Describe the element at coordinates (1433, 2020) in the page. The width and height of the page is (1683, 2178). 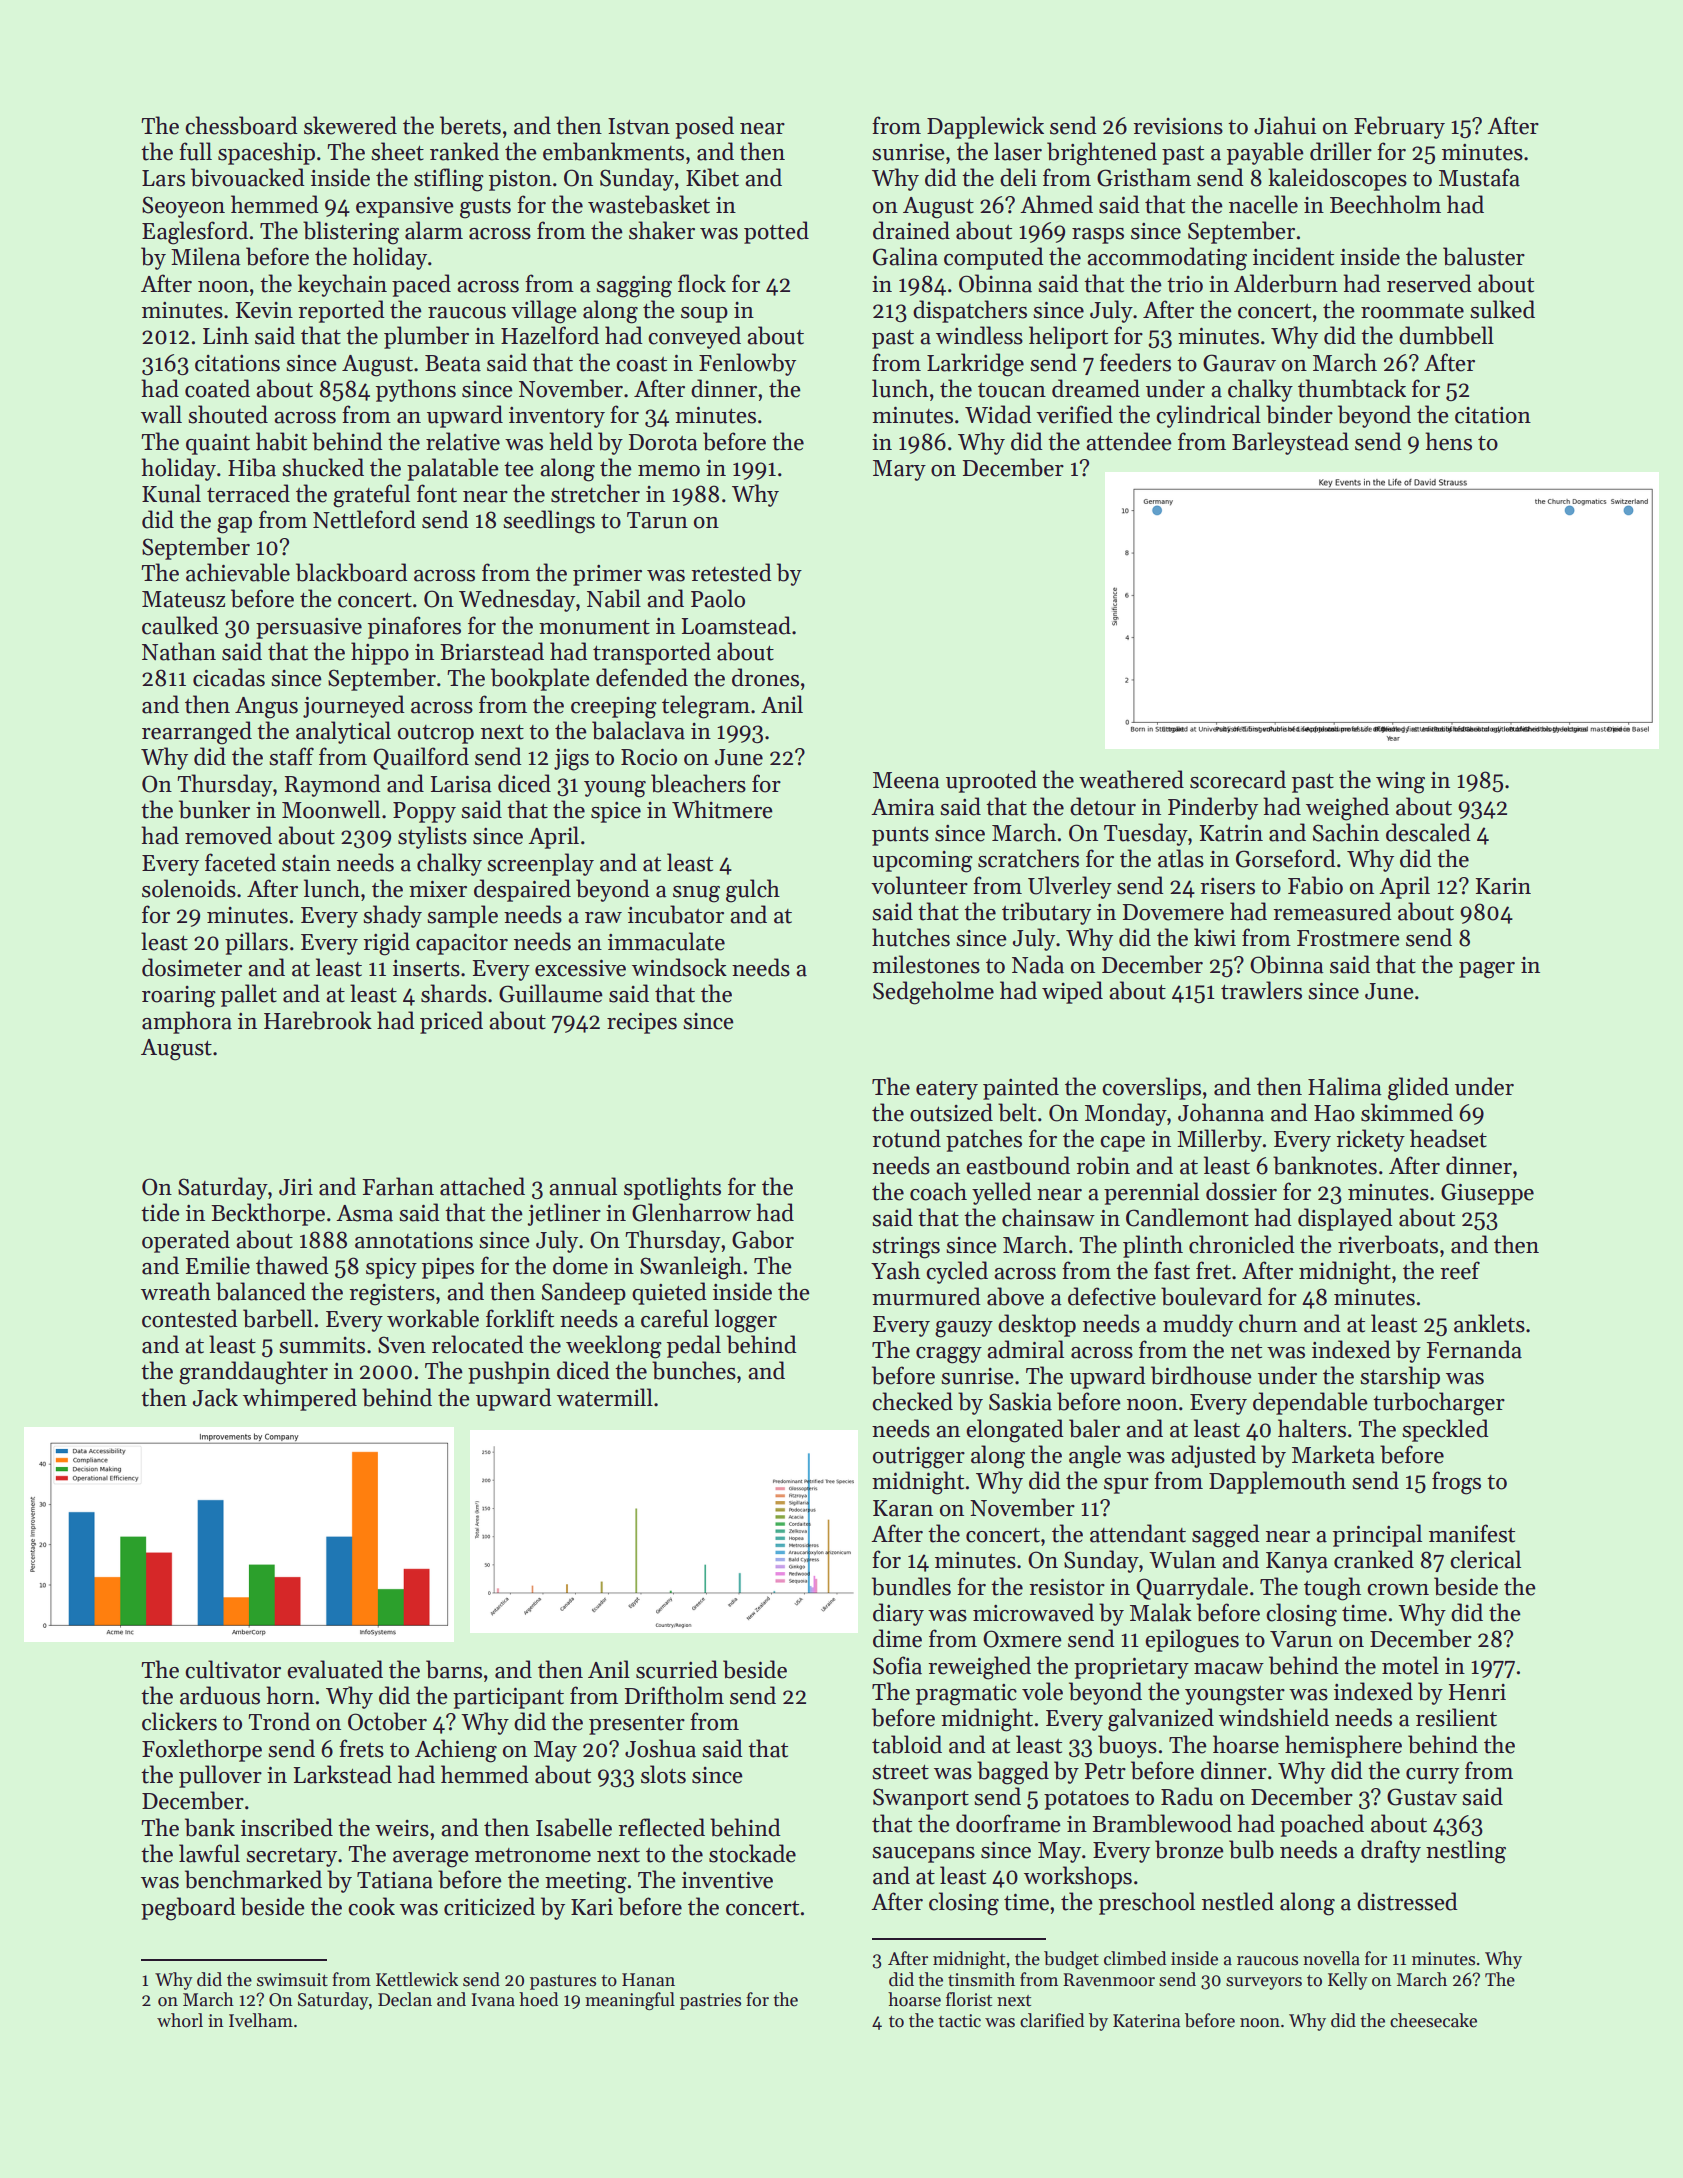
I see `cheesecake` at that location.
